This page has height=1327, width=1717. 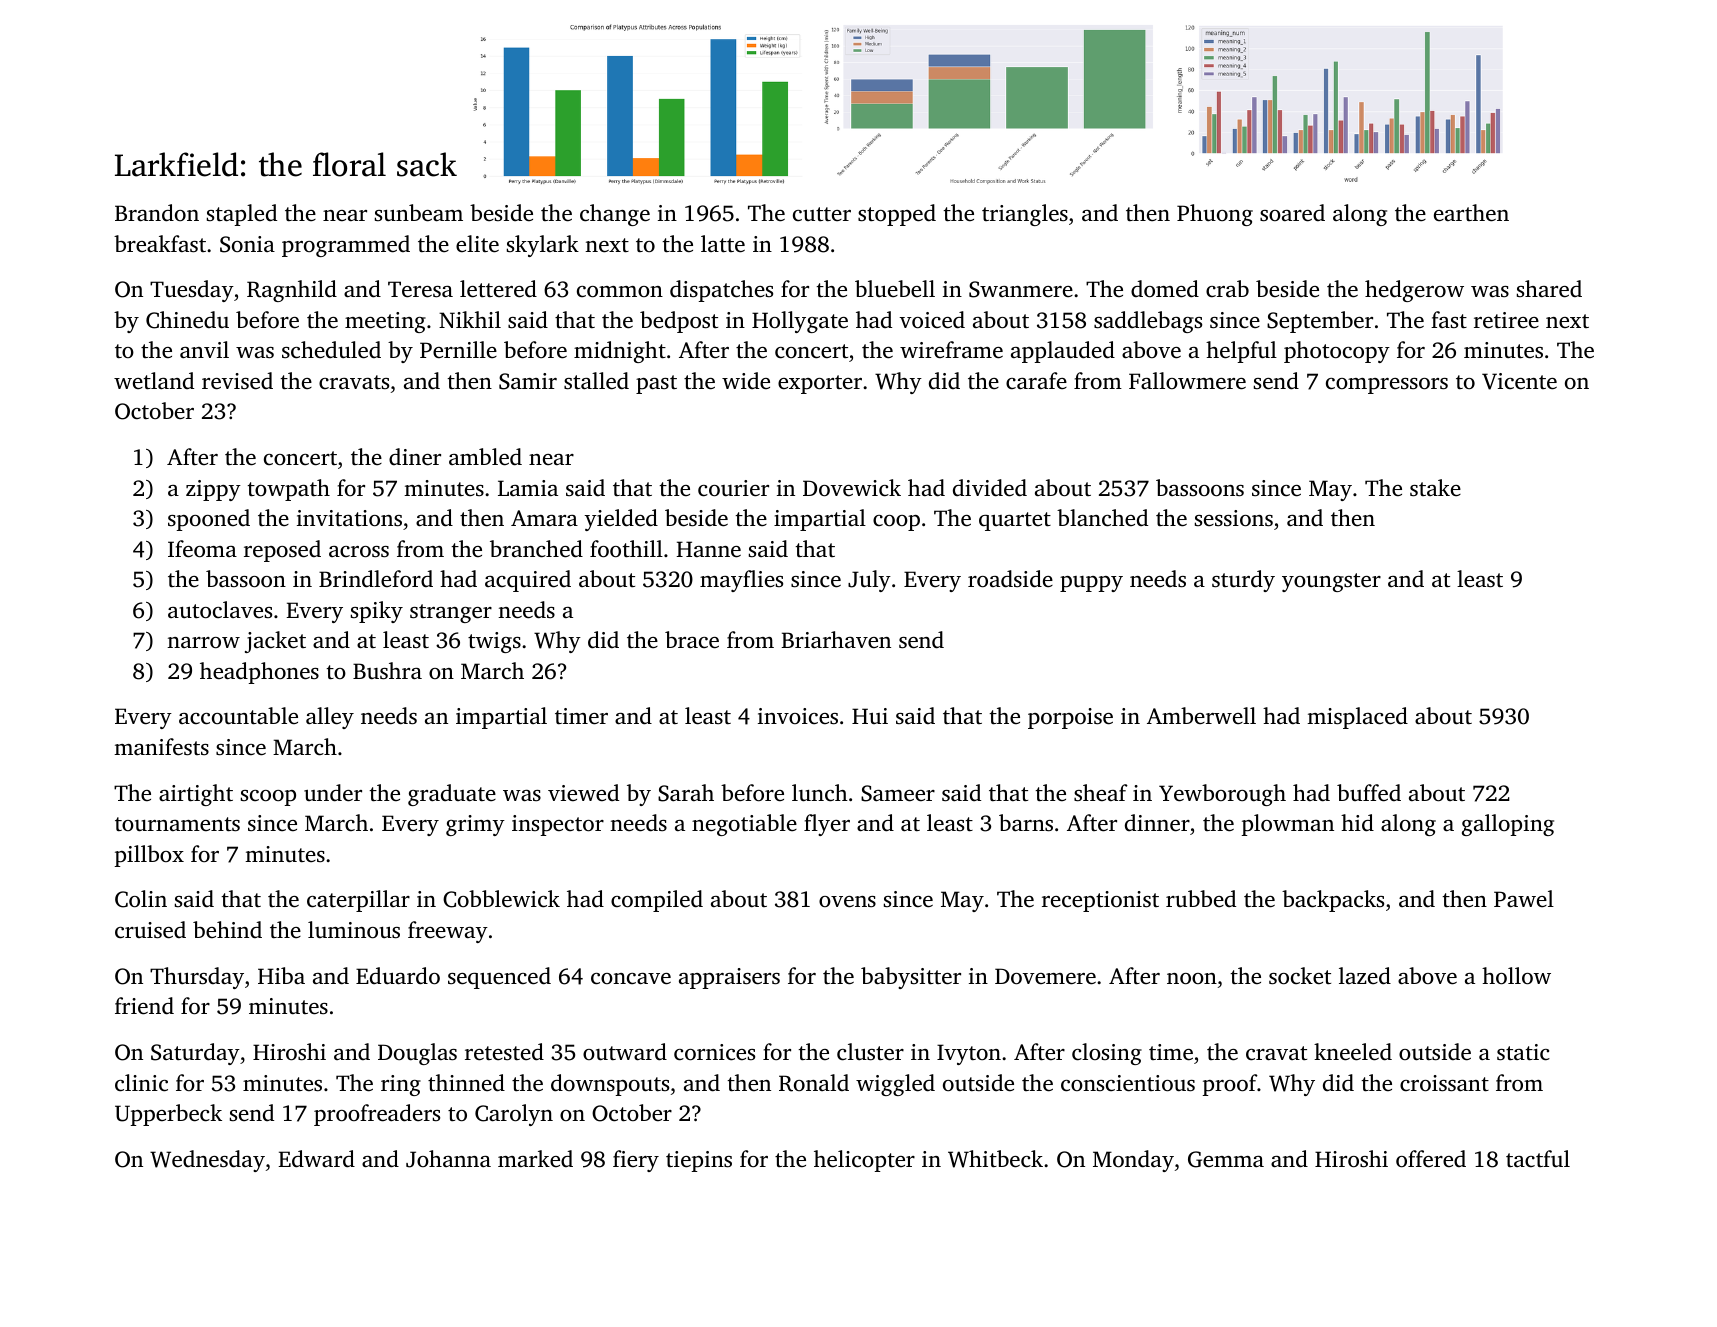 I want to click on Cobblewick, so click(x=501, y=899).
